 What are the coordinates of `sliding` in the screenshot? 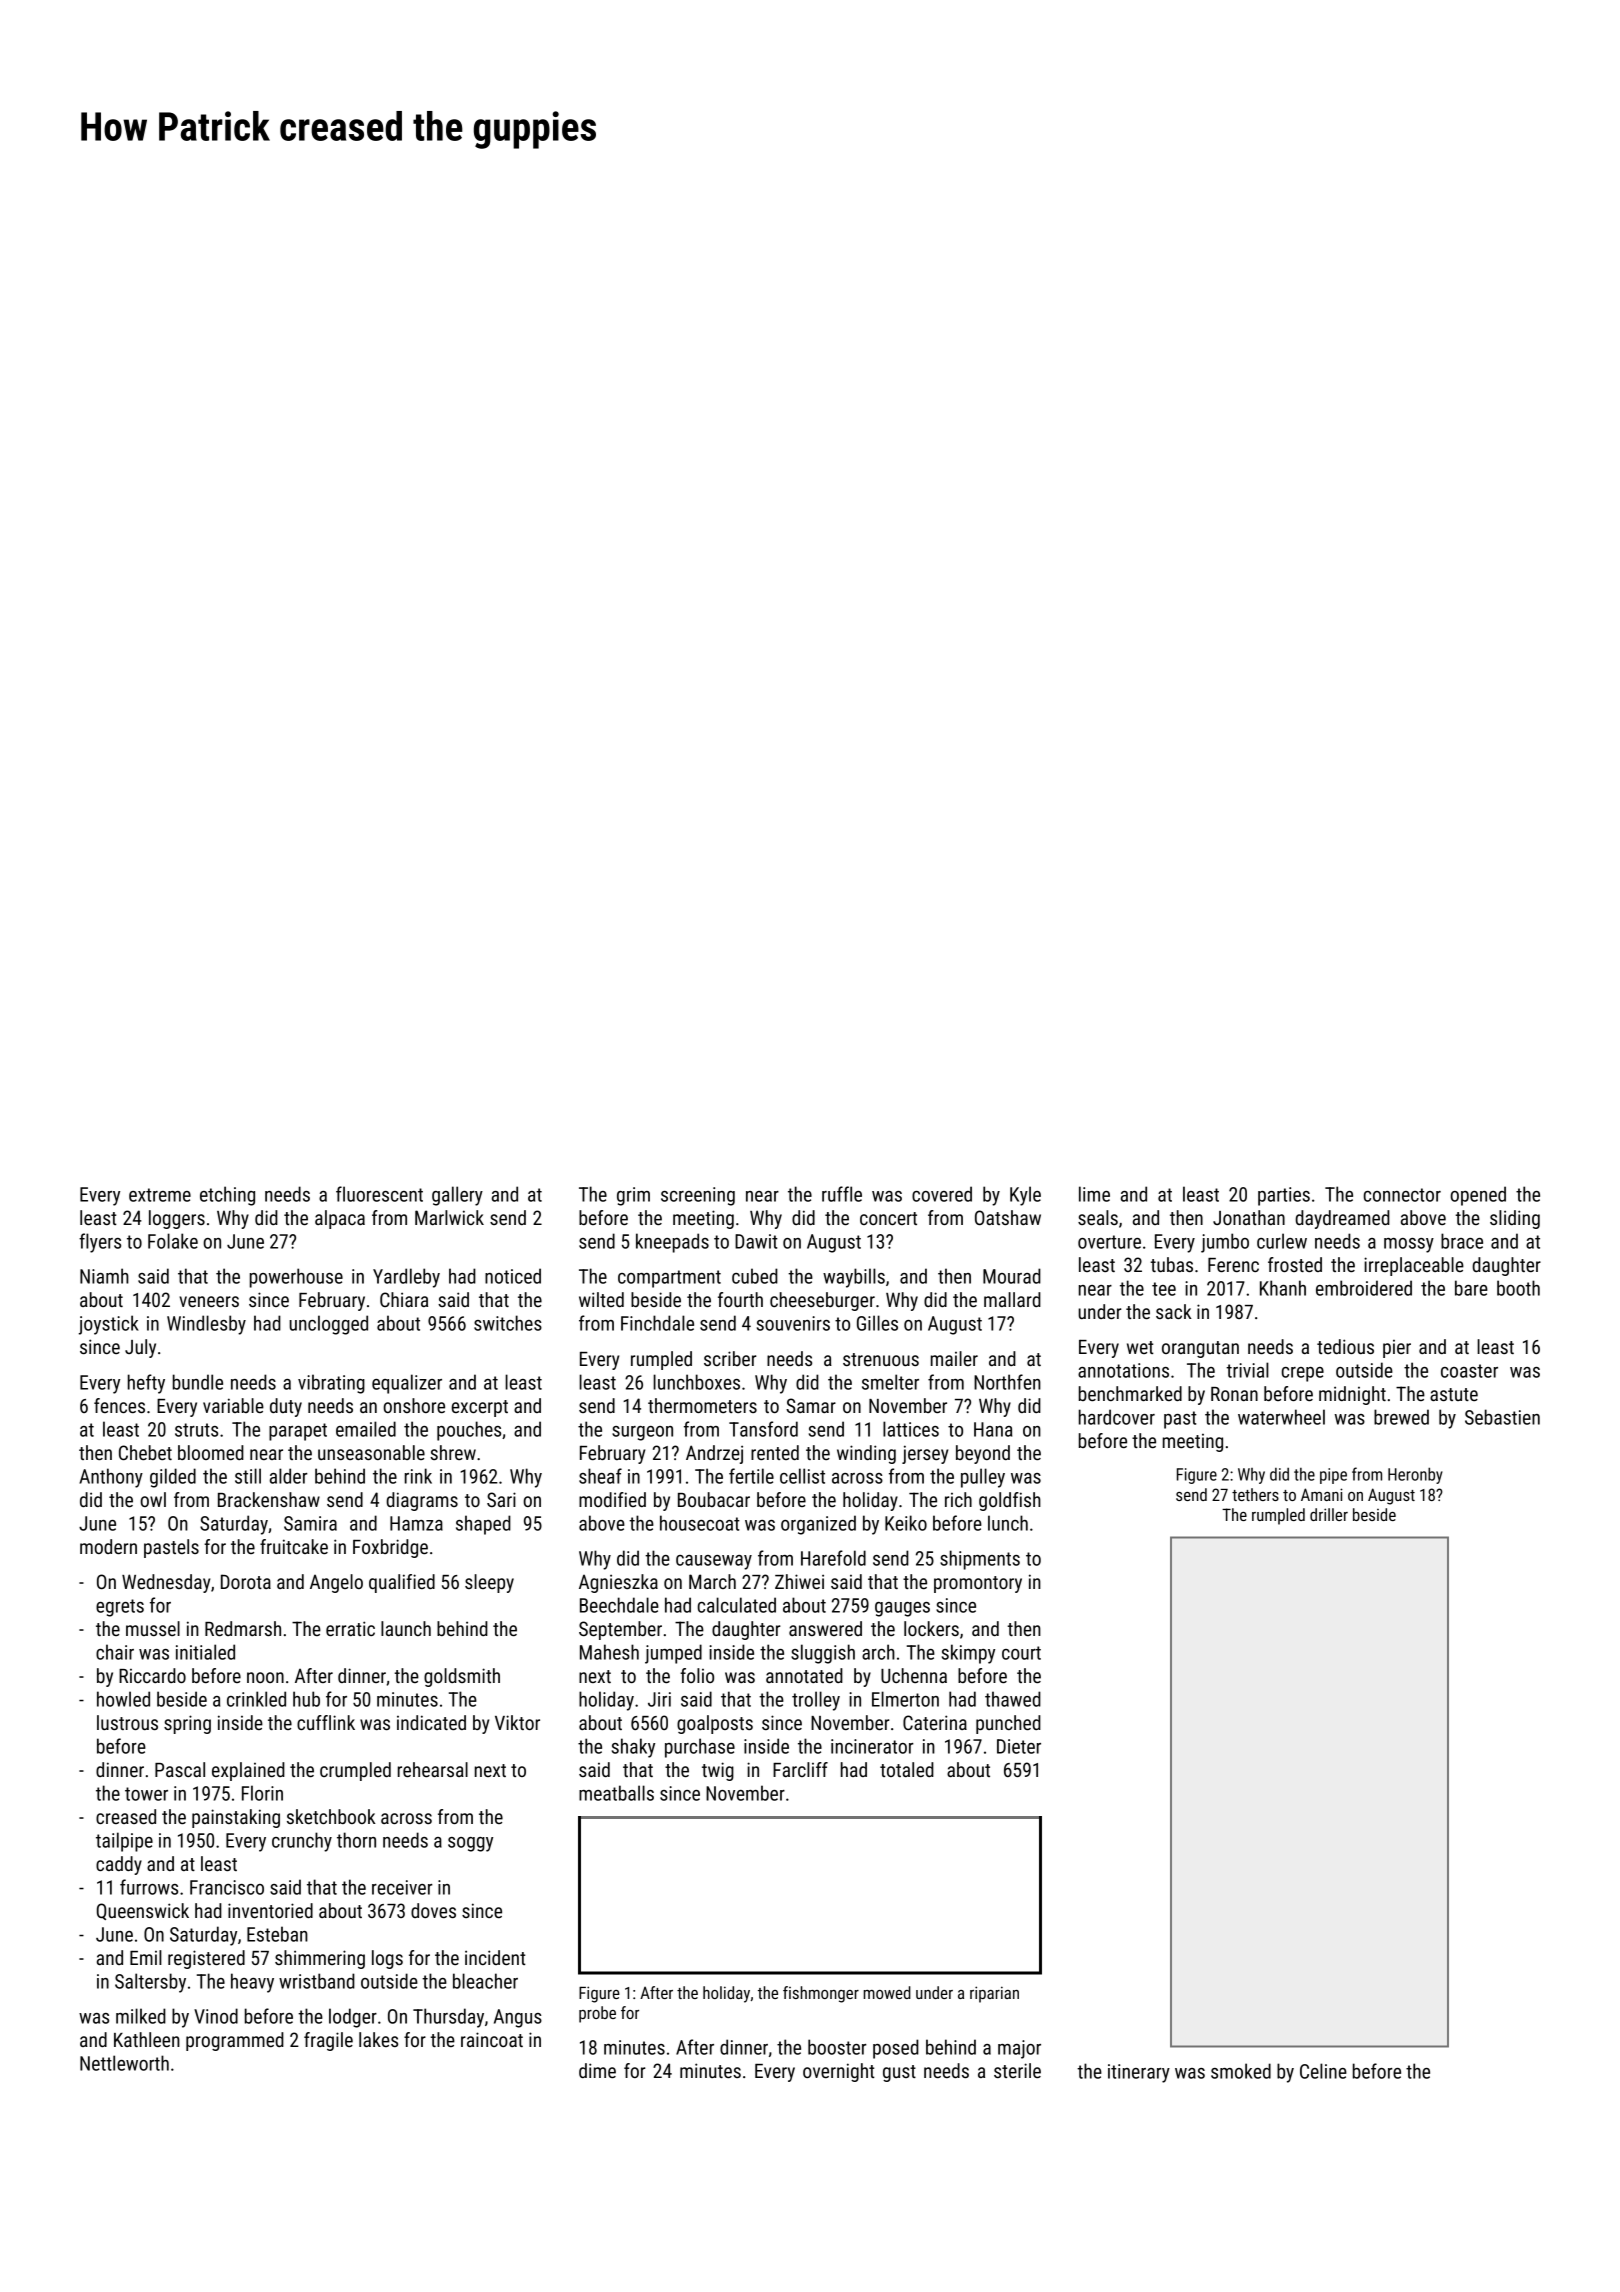 It's located at (1515, 1219).
